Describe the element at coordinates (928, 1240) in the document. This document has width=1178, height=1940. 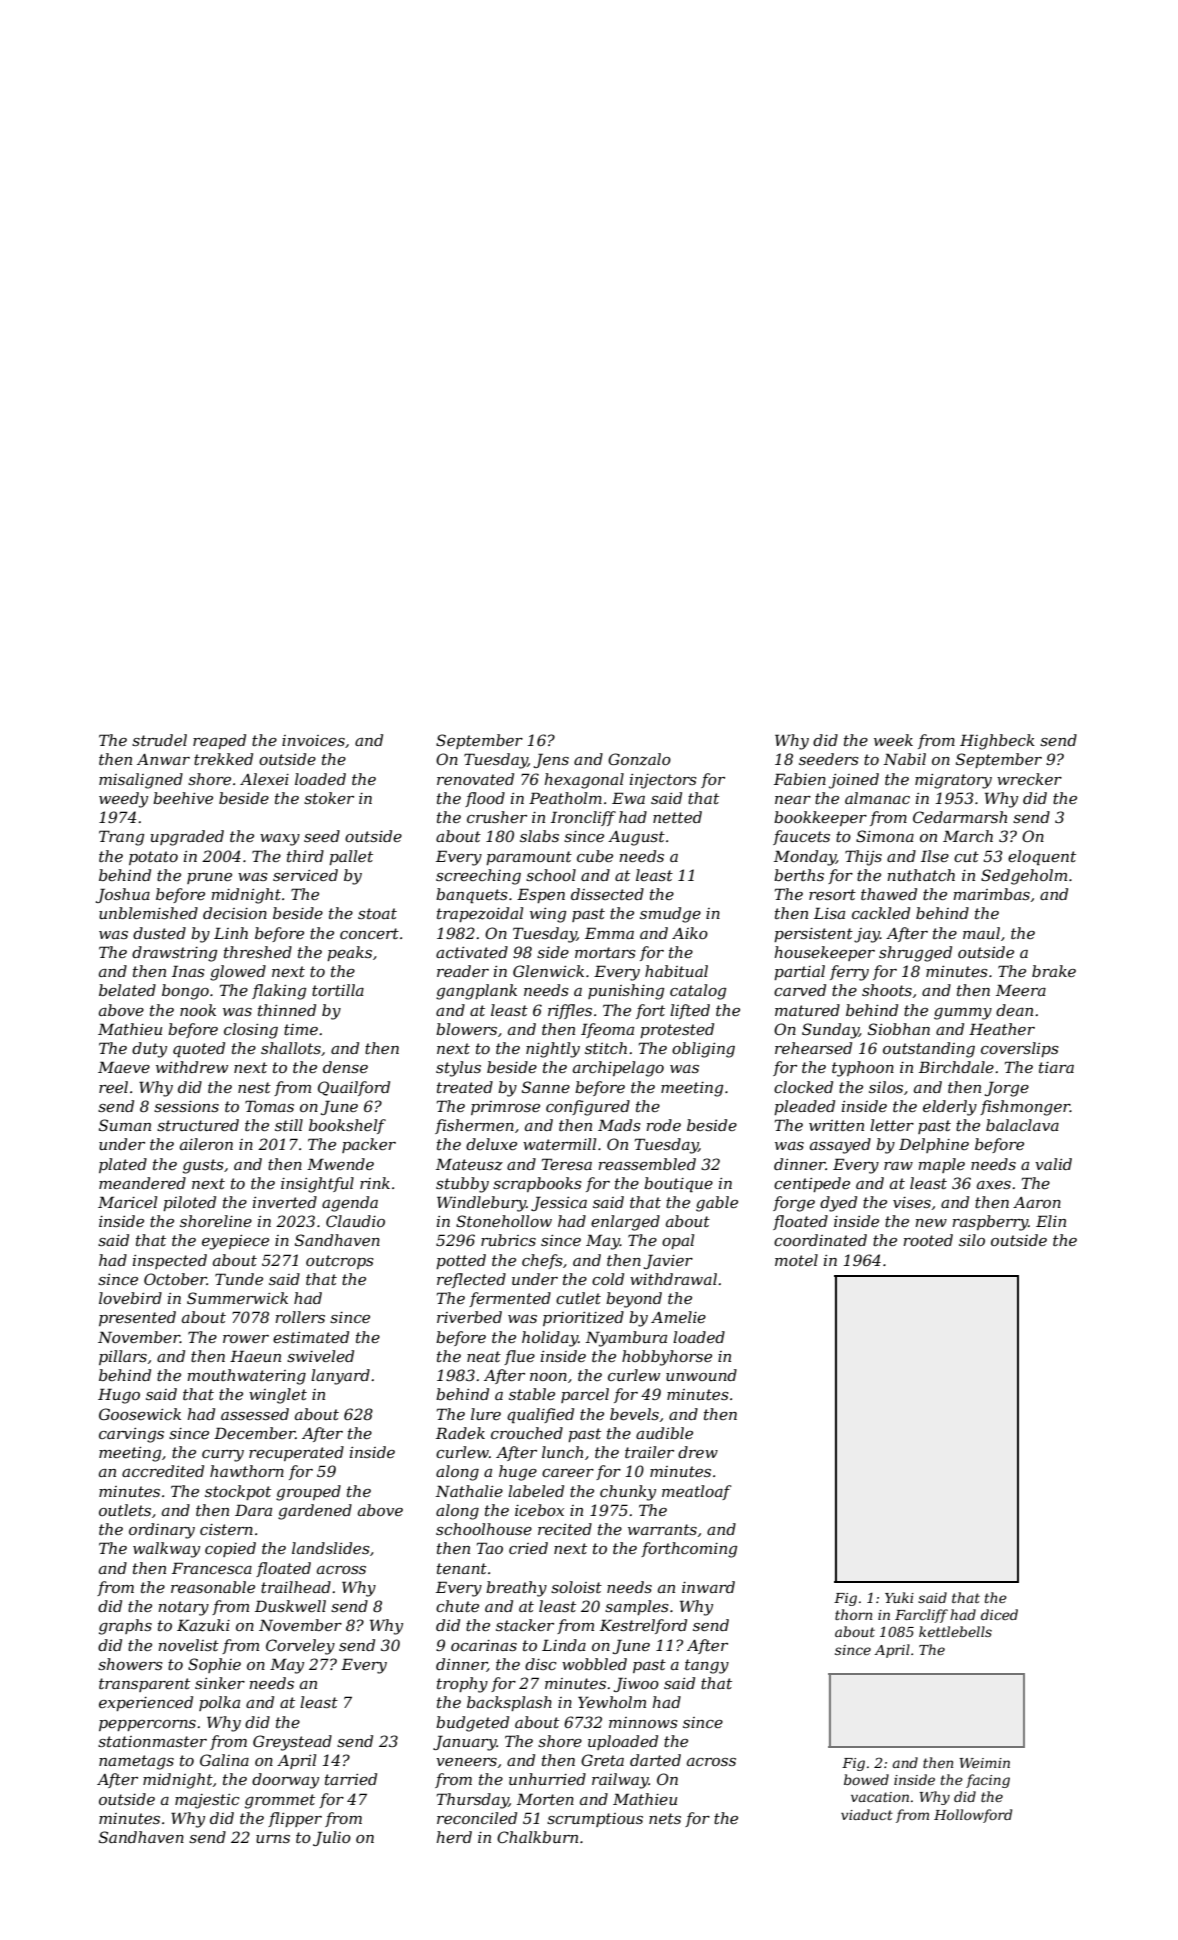
I see `rooted` at that location.
